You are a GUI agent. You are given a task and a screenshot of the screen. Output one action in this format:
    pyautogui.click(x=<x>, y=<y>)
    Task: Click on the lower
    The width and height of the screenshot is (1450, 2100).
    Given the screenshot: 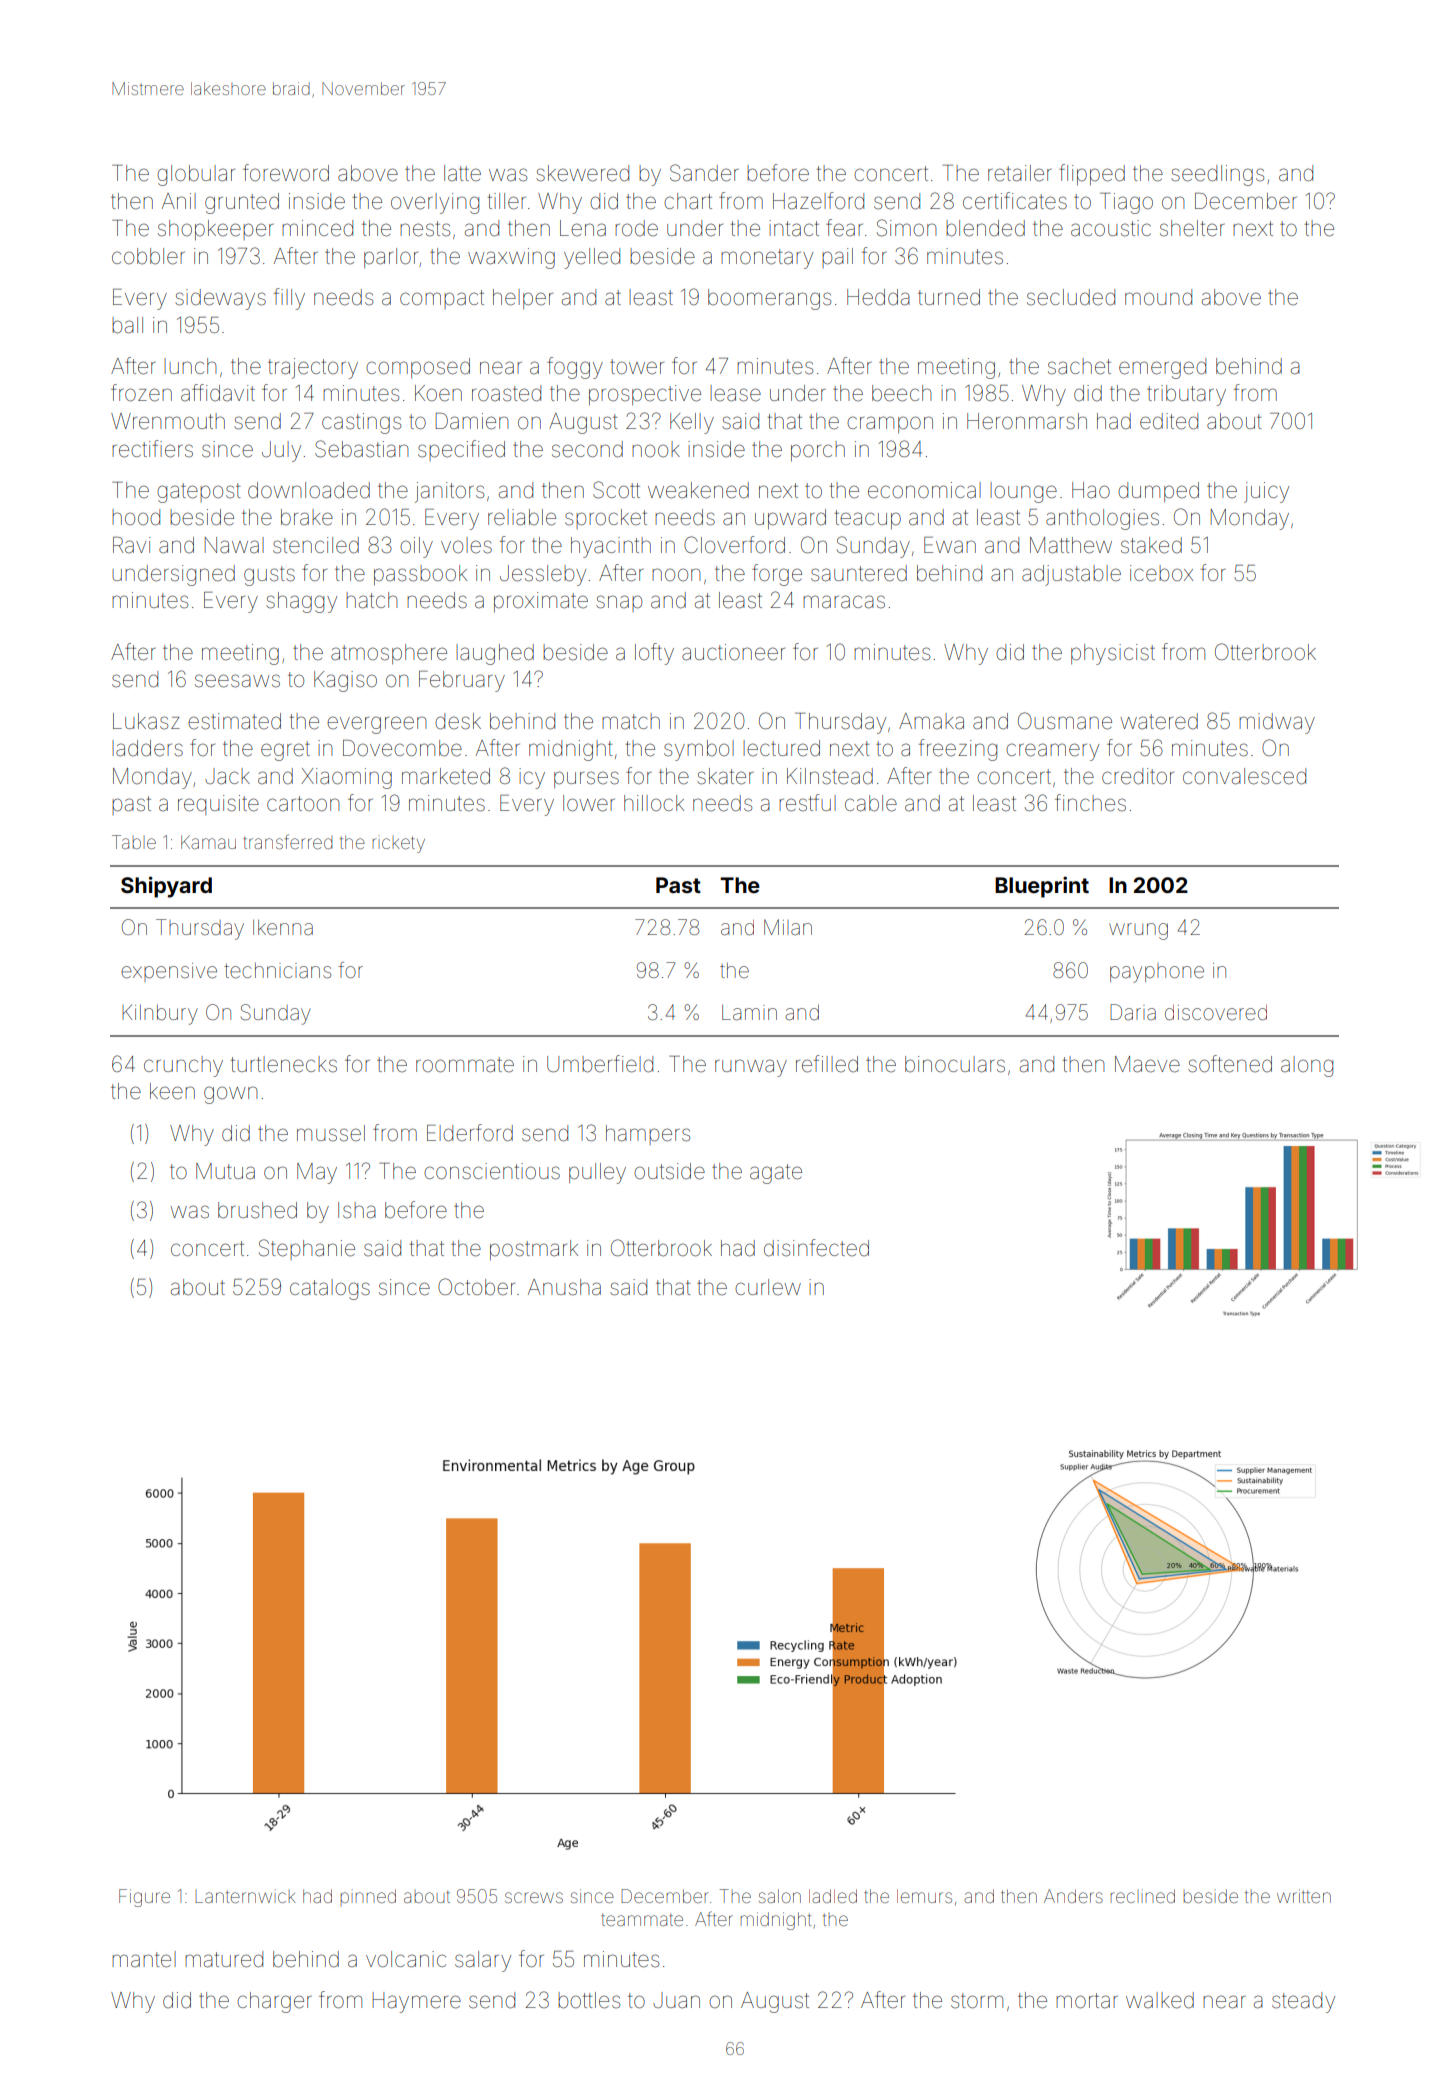 What is the action you would take?
    pyautogui.click(x=589, y=803)
